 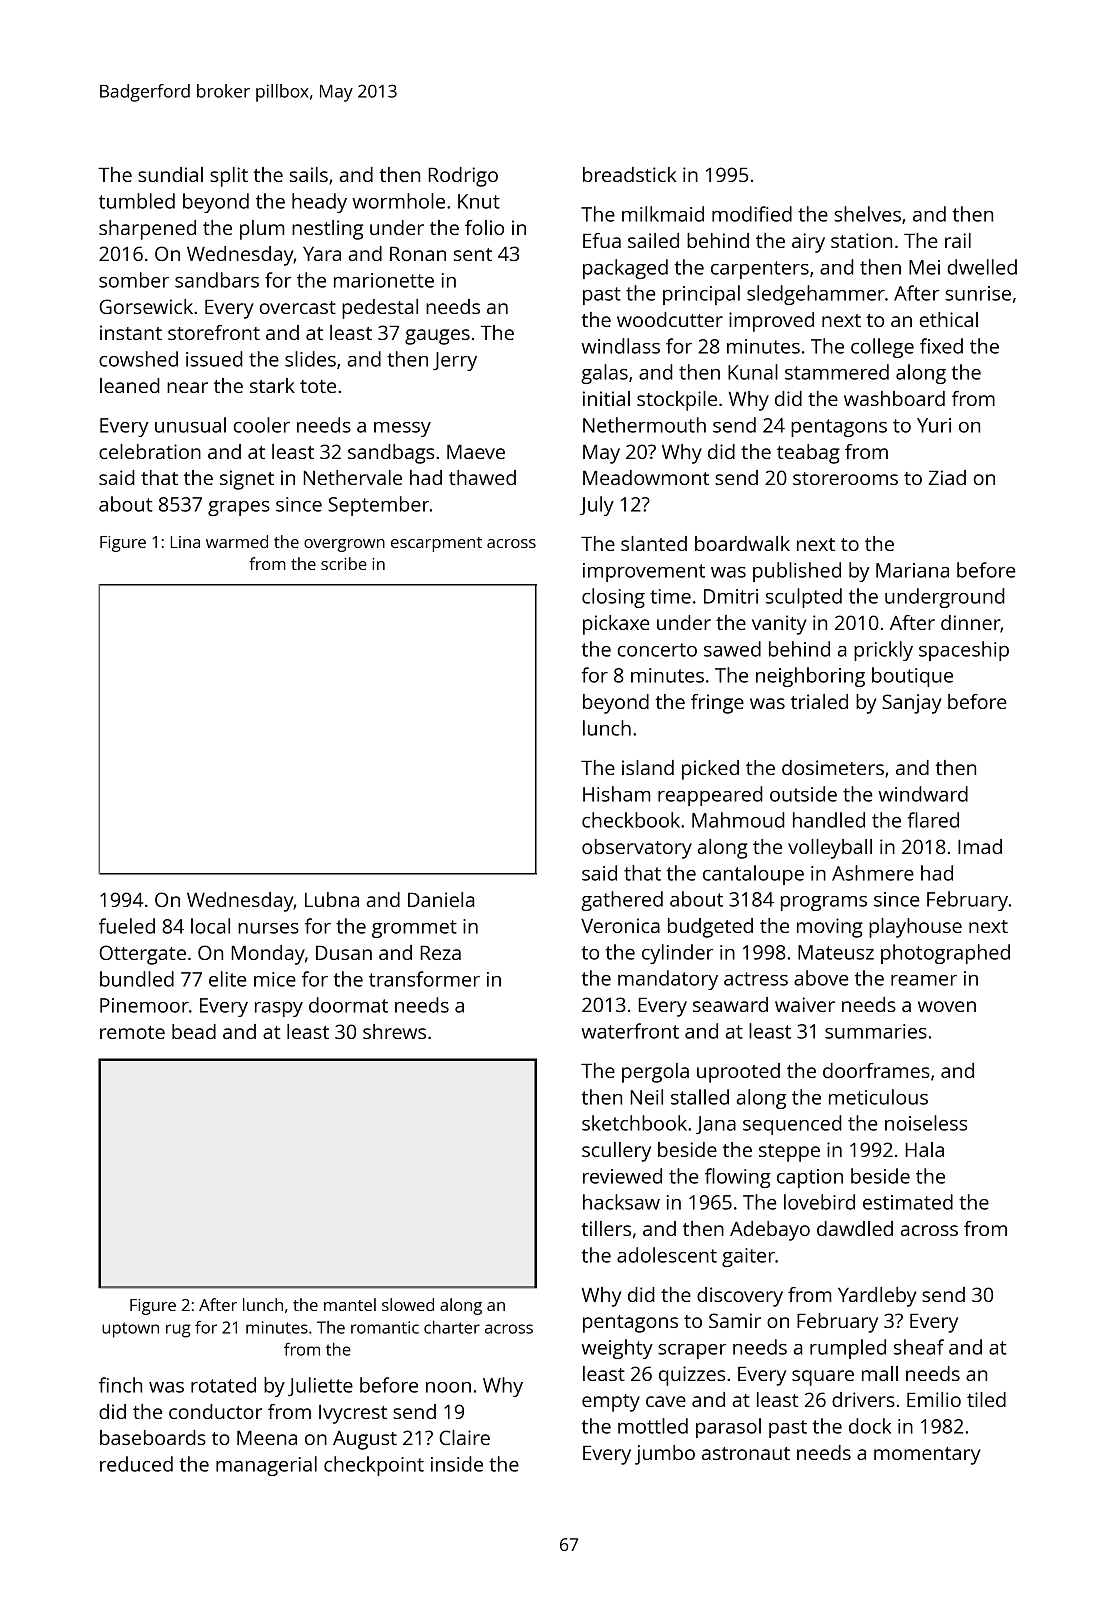 I want to click on Monday, so click(x=268, y=955).
